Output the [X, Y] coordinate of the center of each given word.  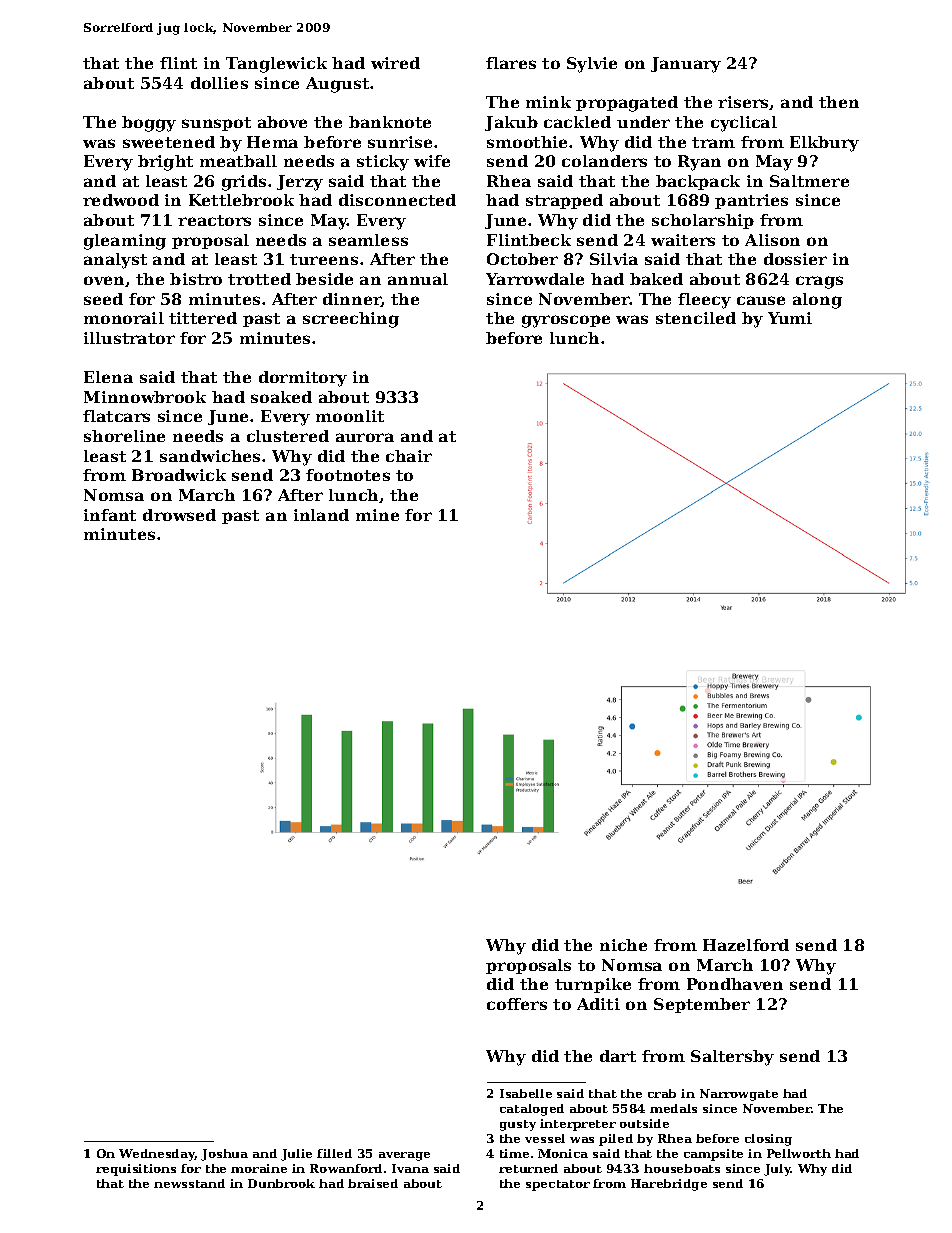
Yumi [790, 318]
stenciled [696, 318]
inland [321, 515]
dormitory [303, 379]
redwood [121, 200]
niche [623, 945]
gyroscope [566, 321]
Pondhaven [735, 984]
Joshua [224, 1155]
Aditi [598, 1004]
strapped [564, 201]
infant [110, 515]
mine [377, 515]
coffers [517, 1004]
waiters [683, 240]
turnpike [593, 985]
